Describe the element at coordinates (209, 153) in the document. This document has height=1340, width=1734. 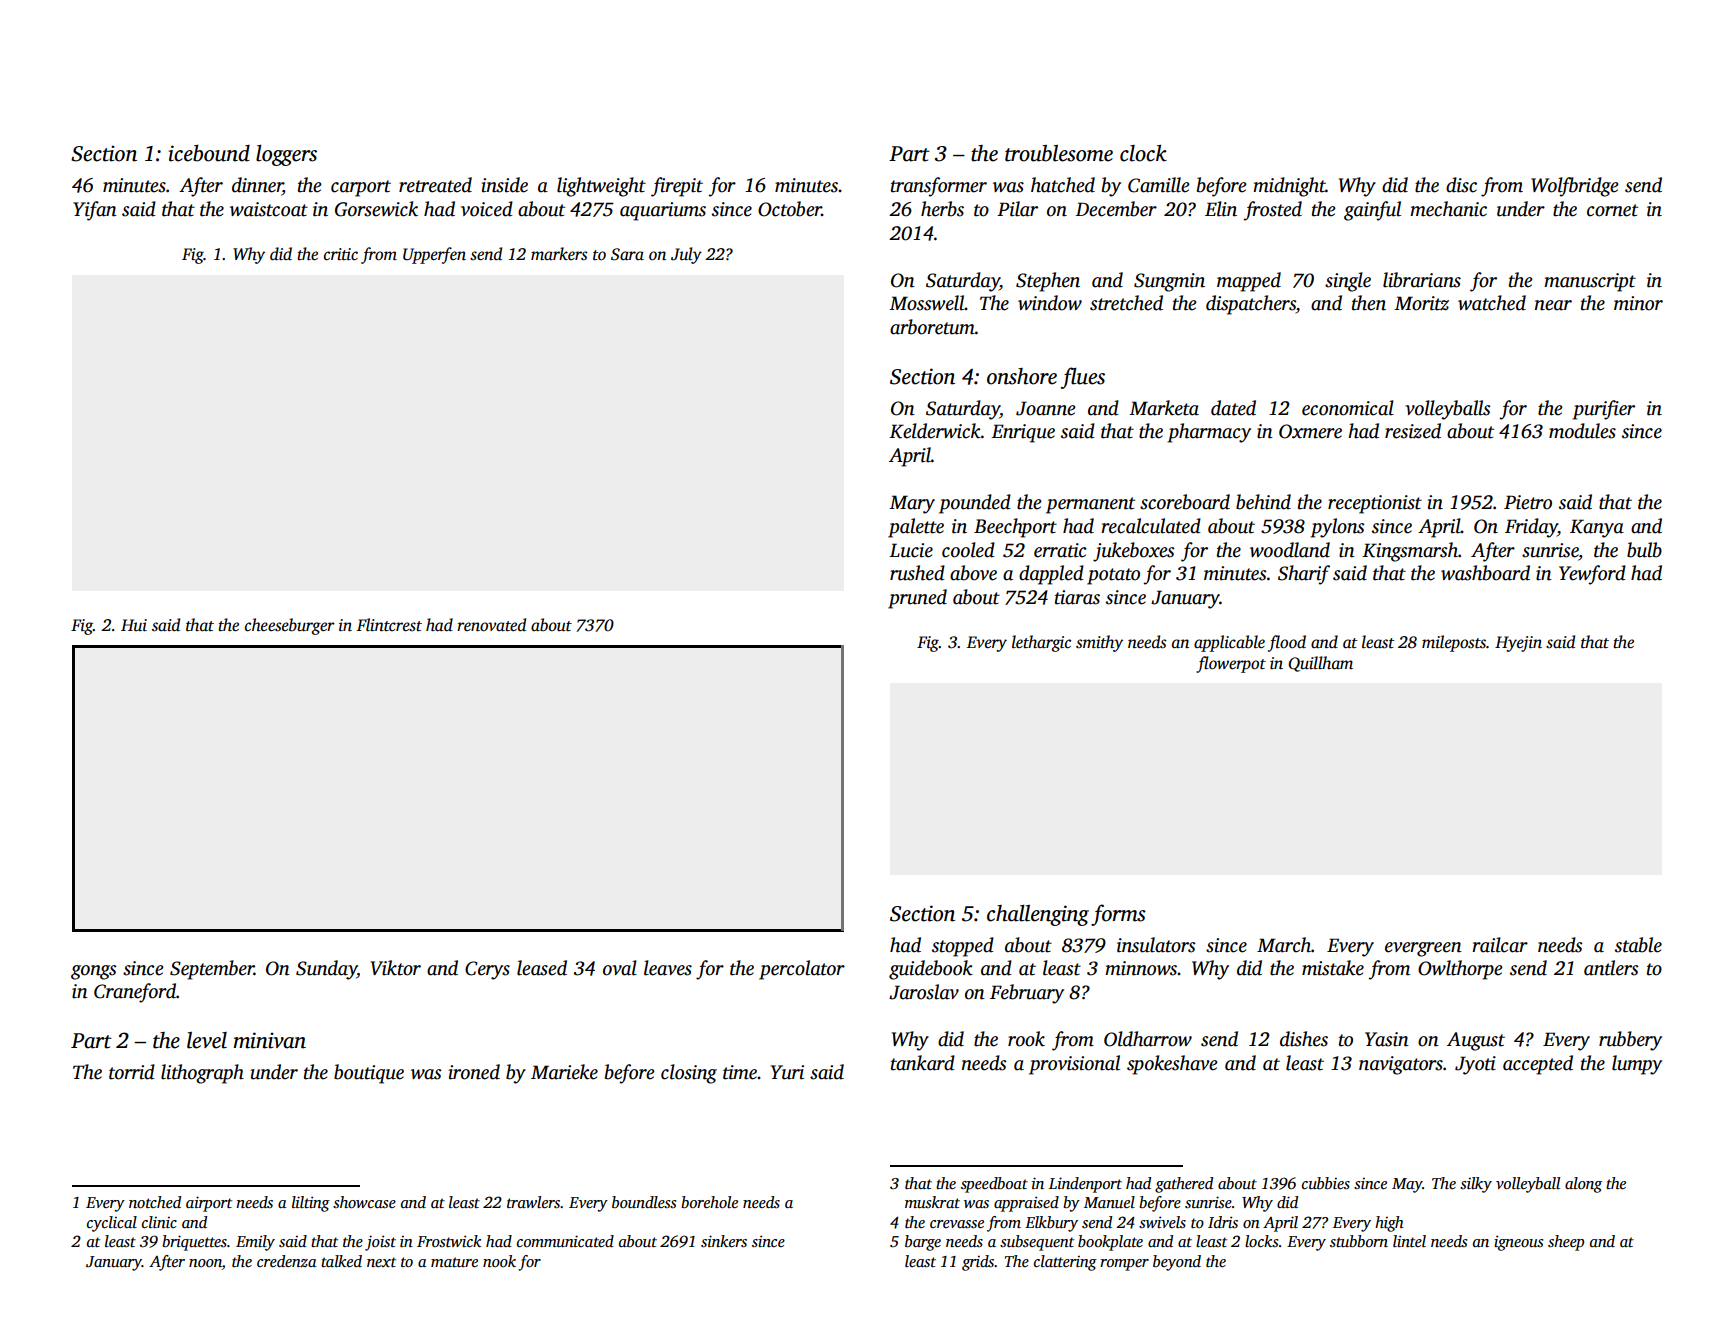
I see `icebound` at that location.
